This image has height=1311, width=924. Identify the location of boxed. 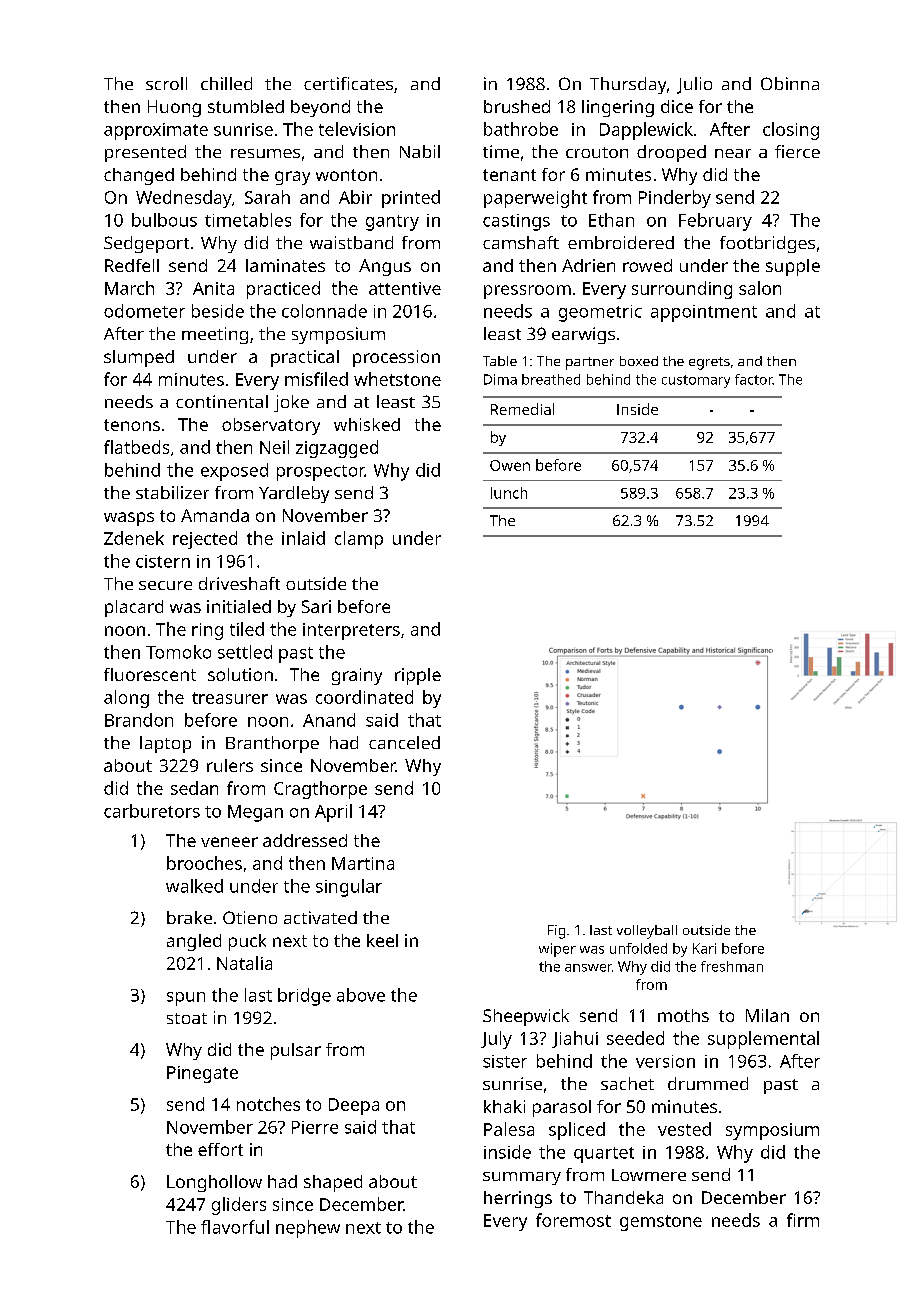
(639, 361).
